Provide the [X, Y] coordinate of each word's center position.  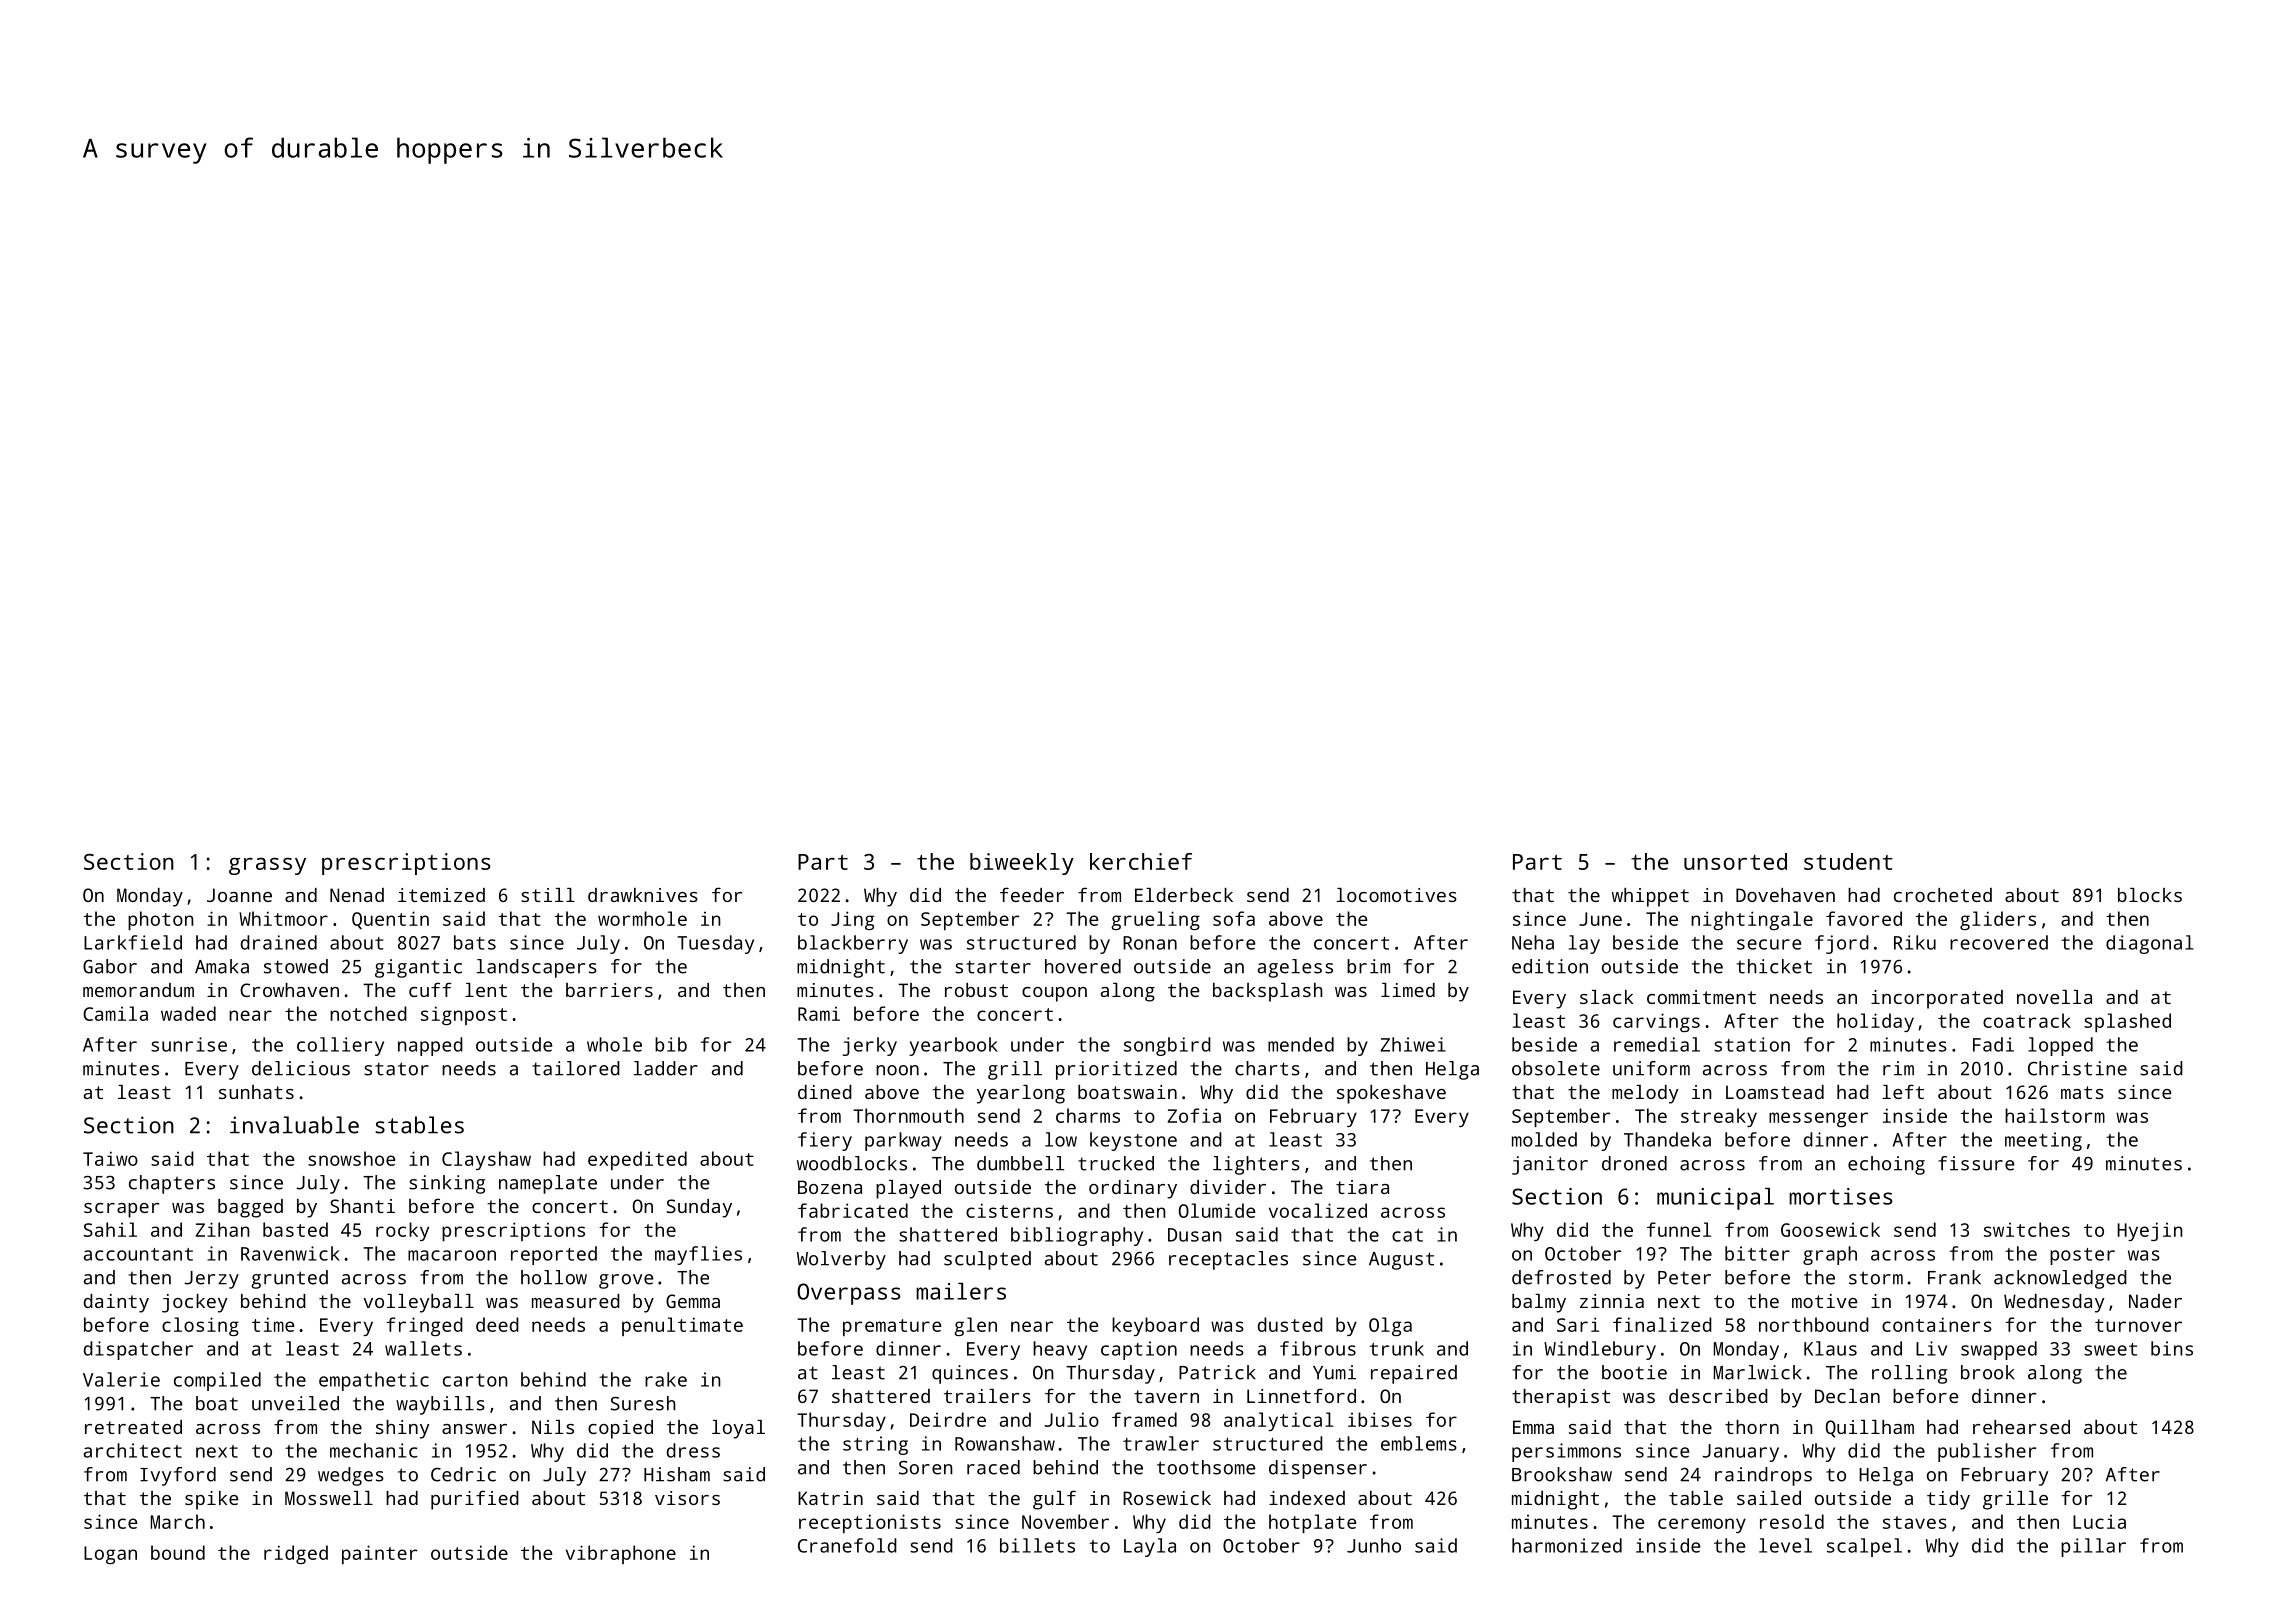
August [1401, 1261]
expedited [637, 1160]
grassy [267, 866]
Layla [1150, 1547]
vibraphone [621, 1554]
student [1848, 861]
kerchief [1141, 861]
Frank [1954, 1277]
